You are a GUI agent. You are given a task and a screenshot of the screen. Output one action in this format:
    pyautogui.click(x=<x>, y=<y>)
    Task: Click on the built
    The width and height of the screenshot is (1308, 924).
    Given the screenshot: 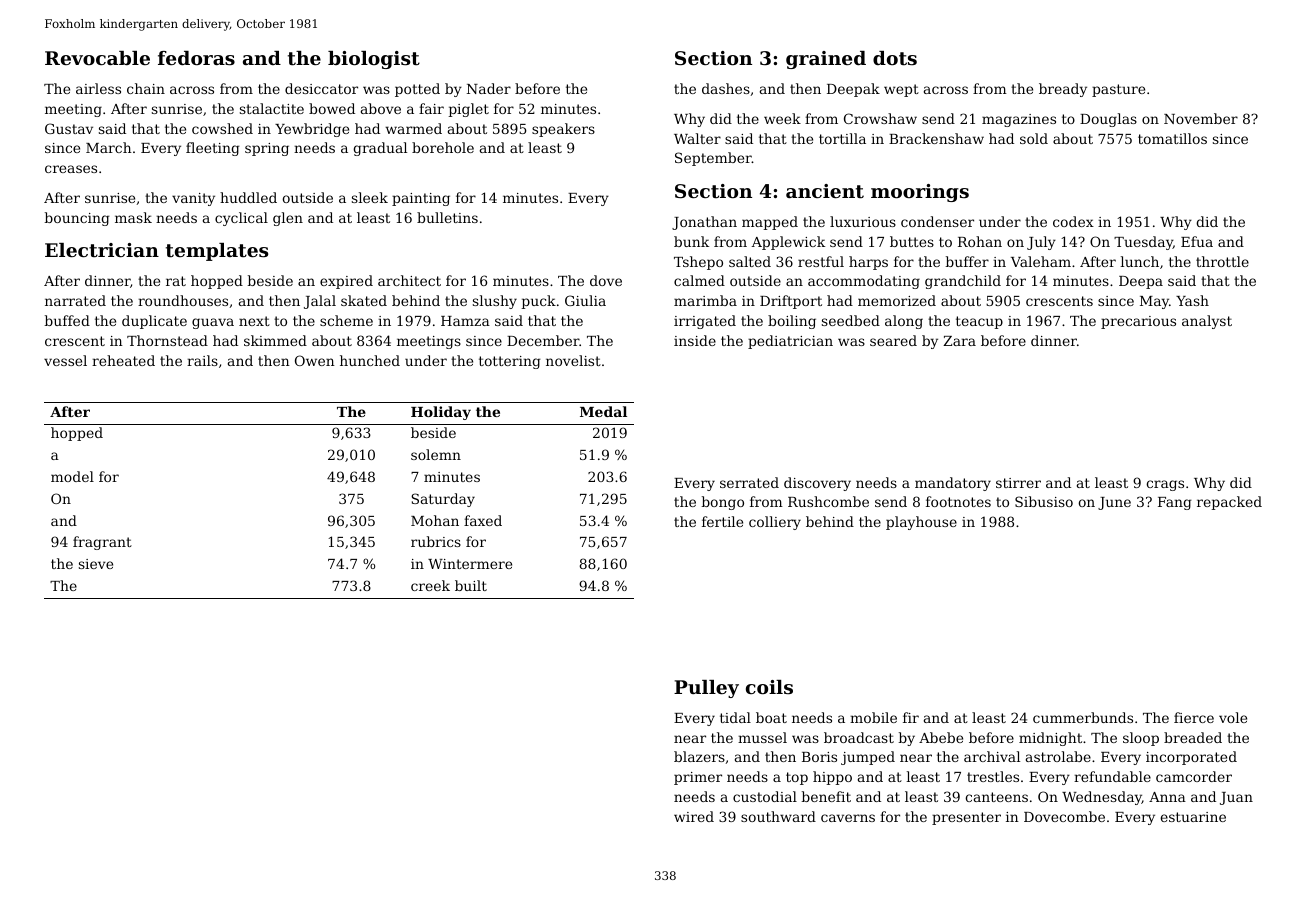 What is the action you would take?
    pyautogui.click(x=471, y=585)
